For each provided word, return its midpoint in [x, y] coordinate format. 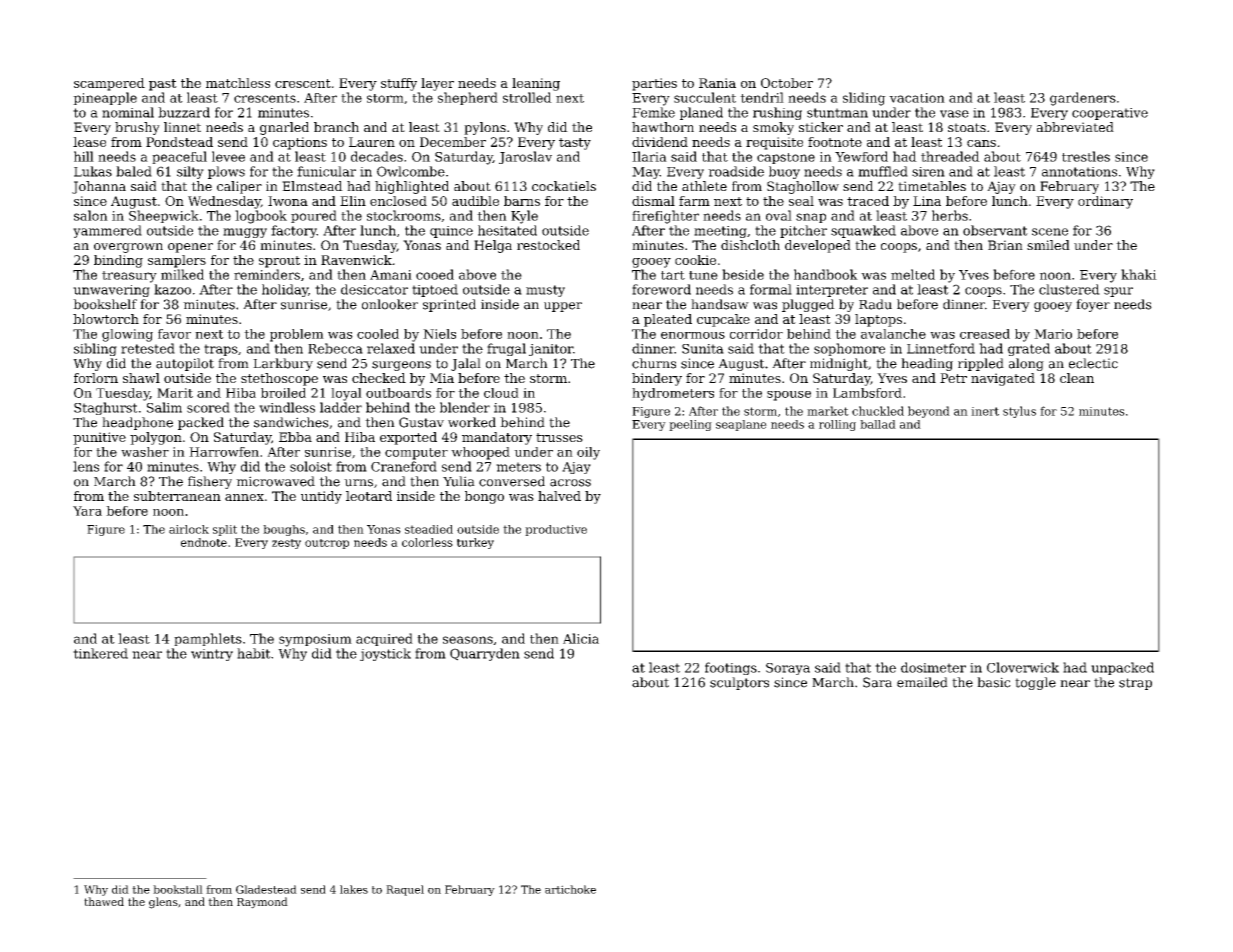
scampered [109, 84]
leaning [536, 84]
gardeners [1083, 99]
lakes [354, 889]
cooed [435, 274]
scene [1050, 232]
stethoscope [279, 379]
